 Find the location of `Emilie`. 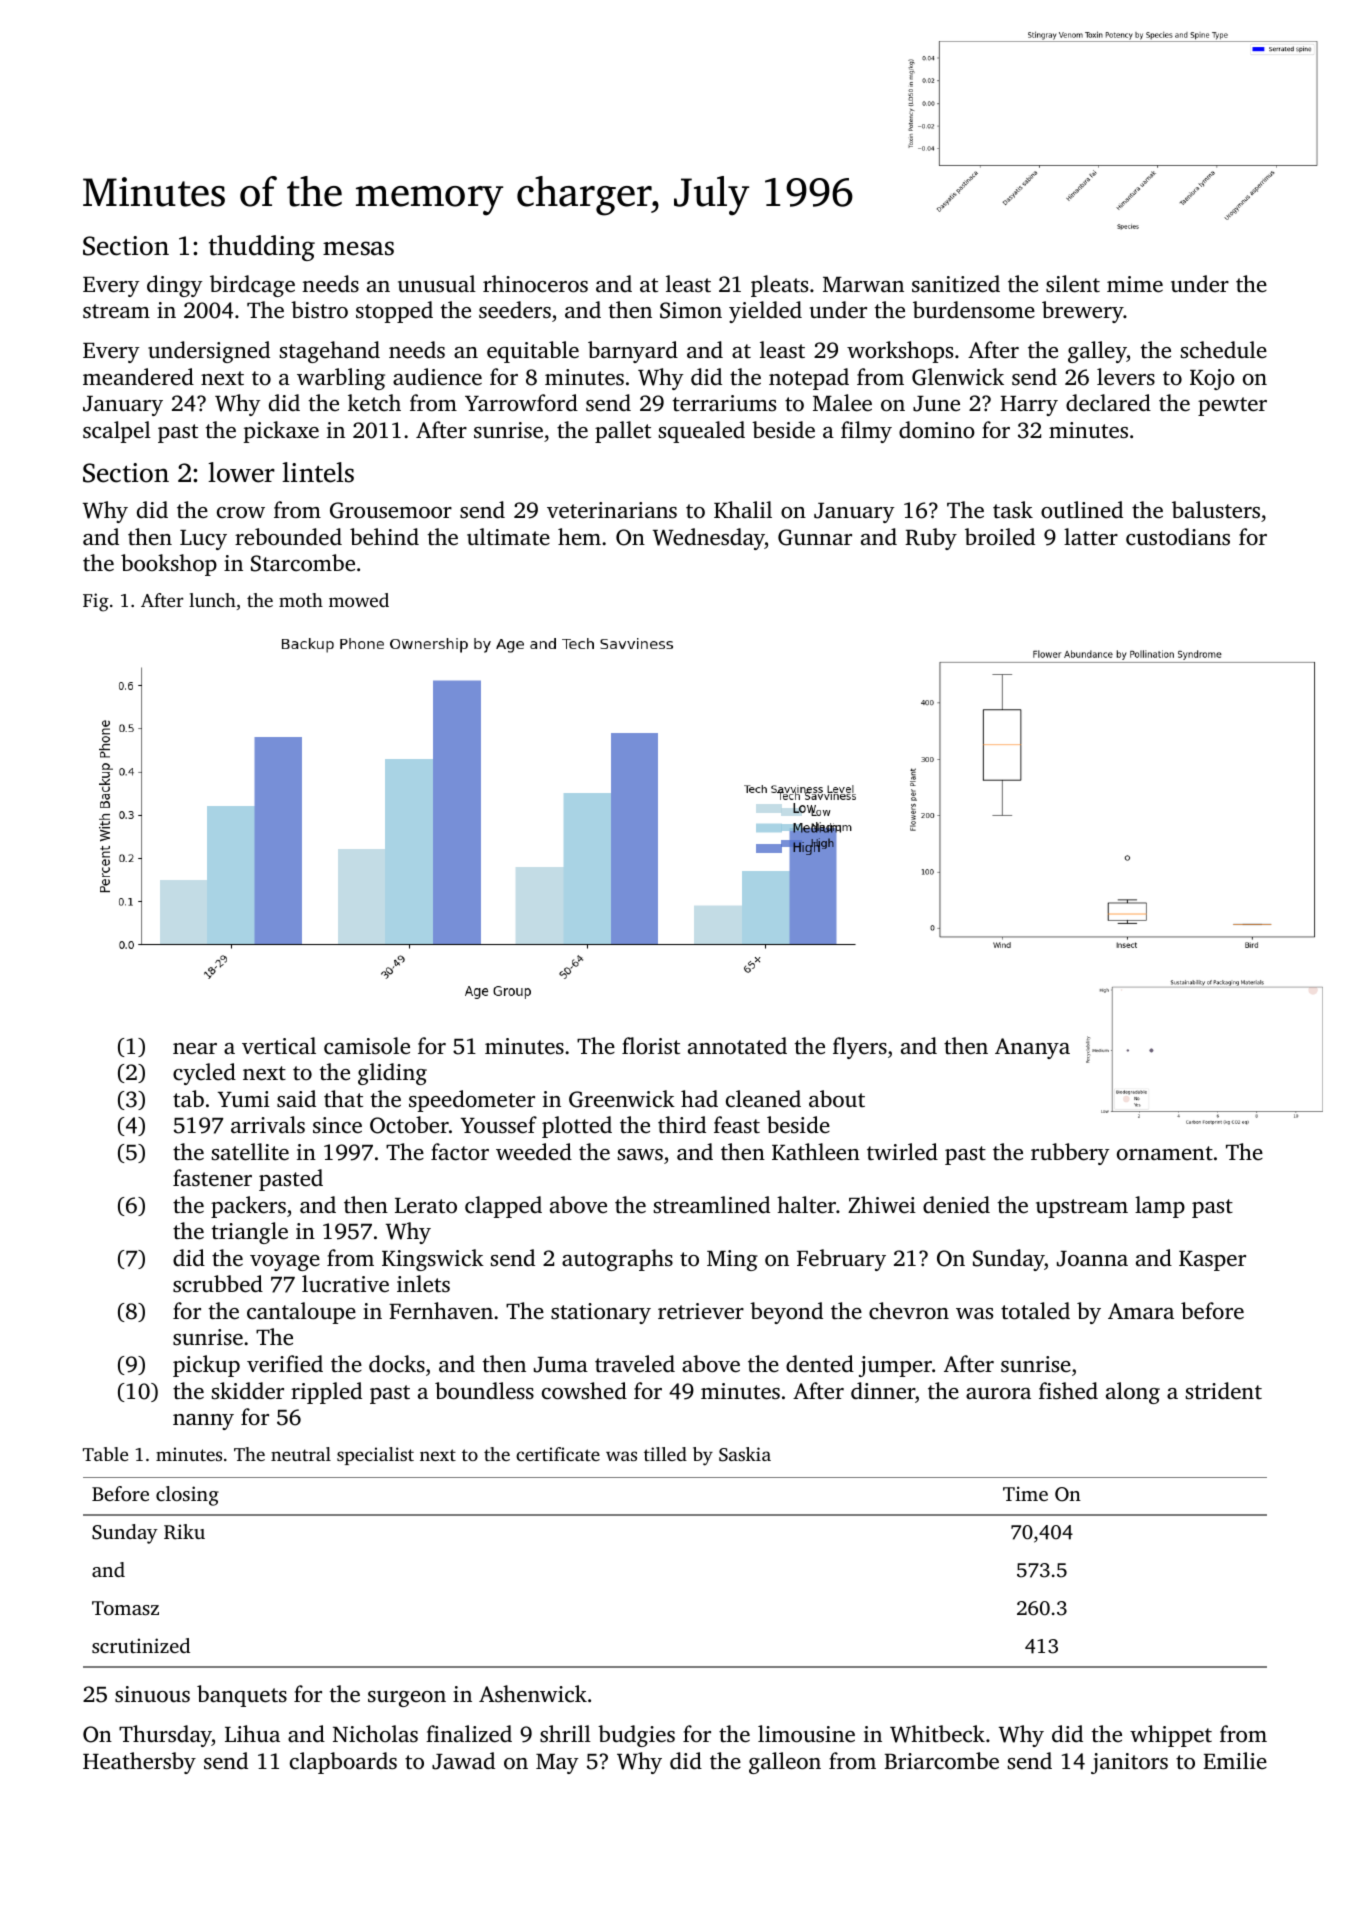

Emilie is located at coordinates (1235, 1760).
